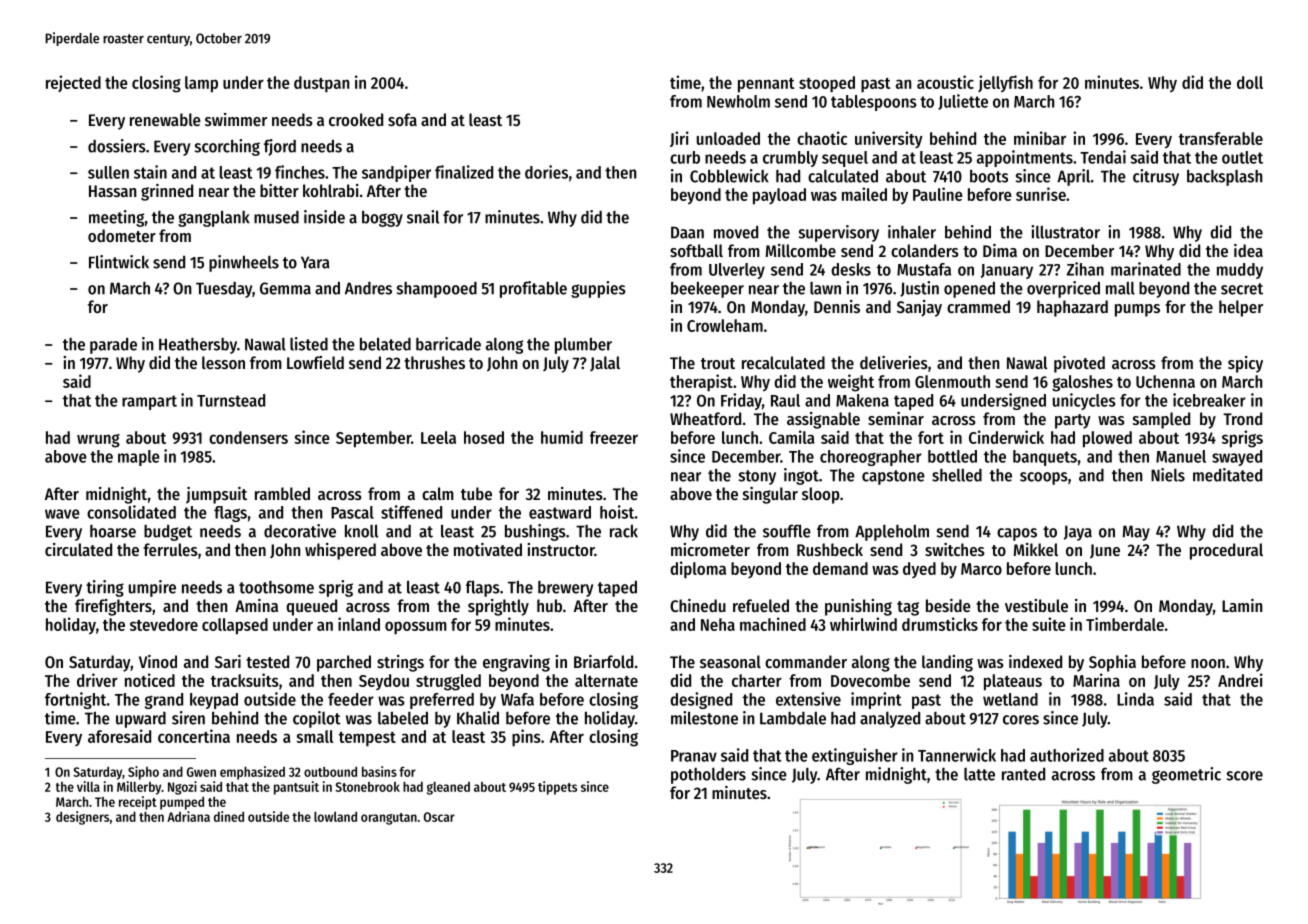 The height and width of the screenshot is (924, 1308). Describe the element at coordinates (1226, 551) in the screenshot. I see `procedural` at that location.
